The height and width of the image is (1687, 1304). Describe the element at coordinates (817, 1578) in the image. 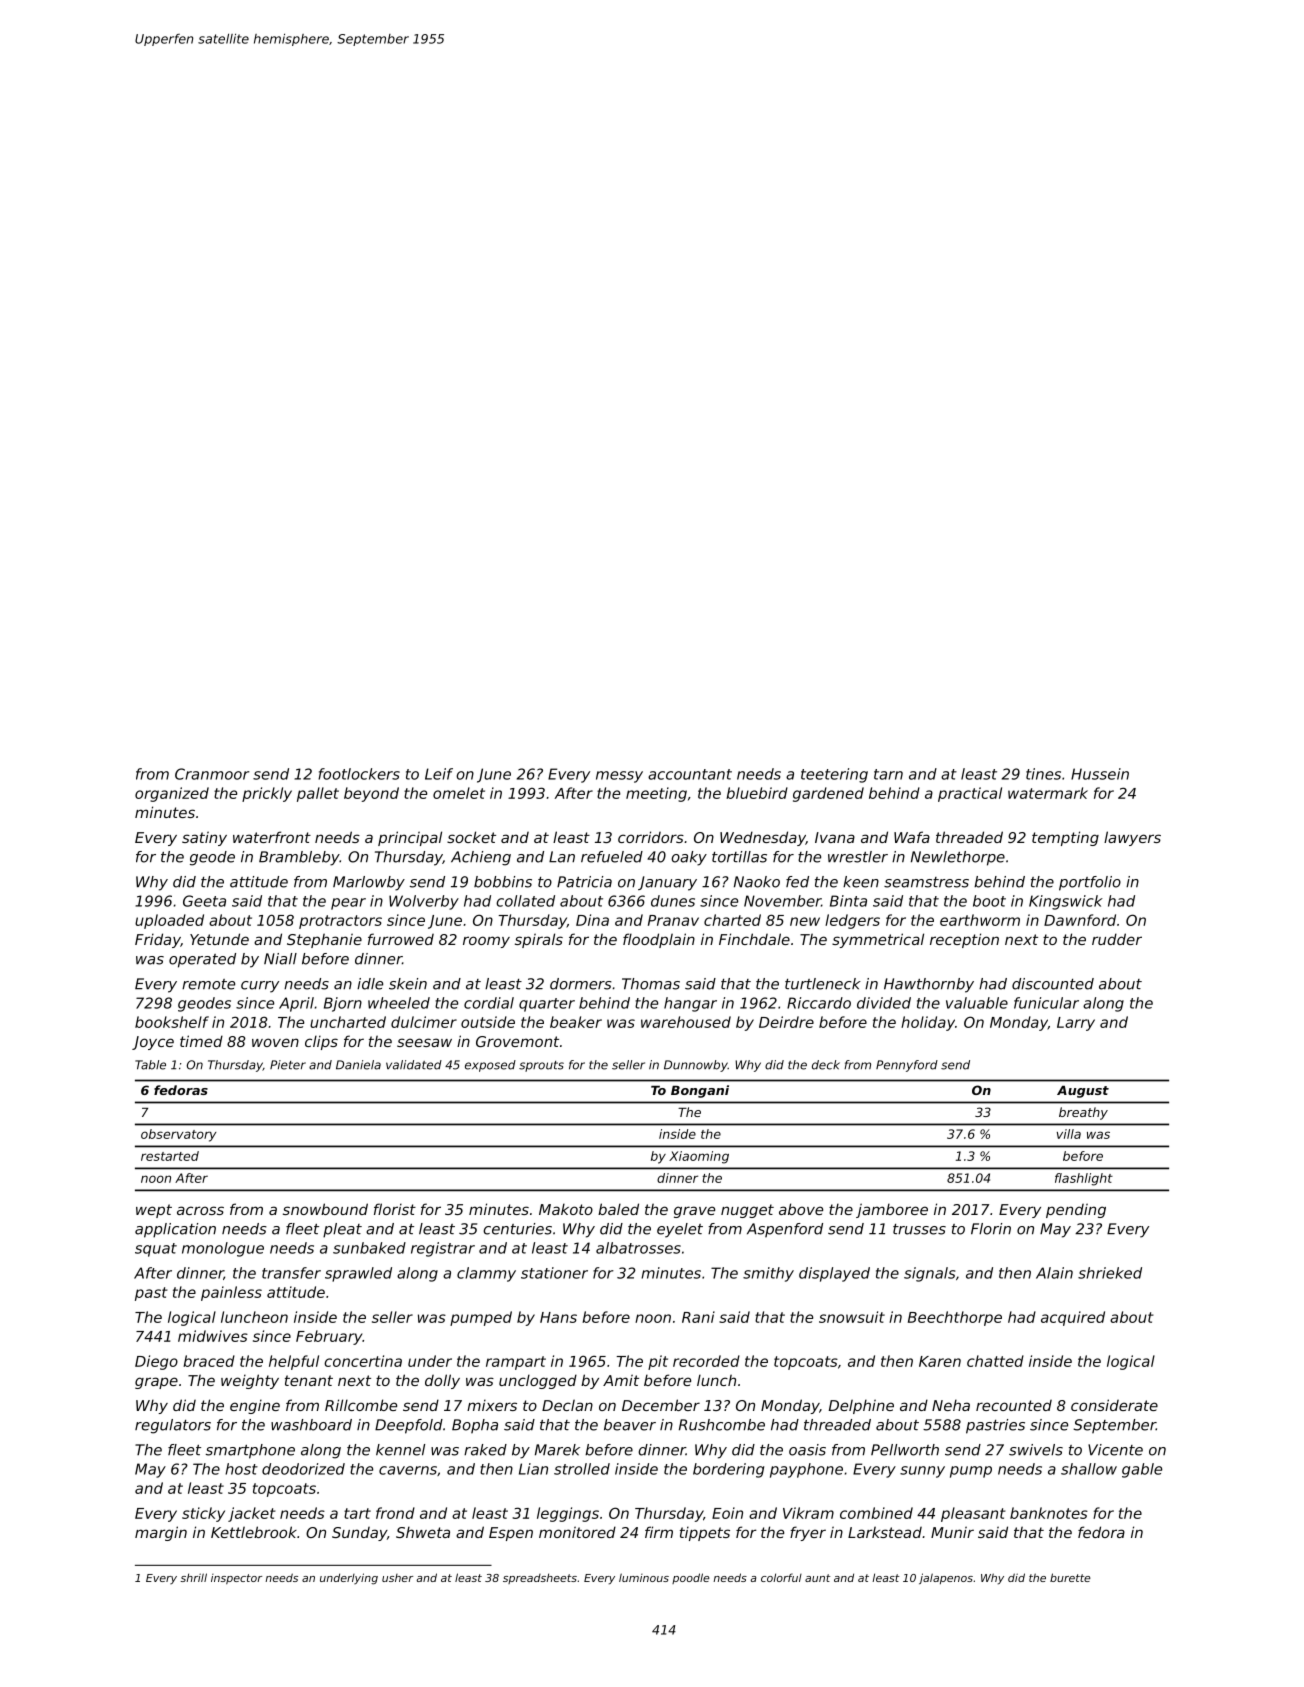

I see `aunt` at that location.
